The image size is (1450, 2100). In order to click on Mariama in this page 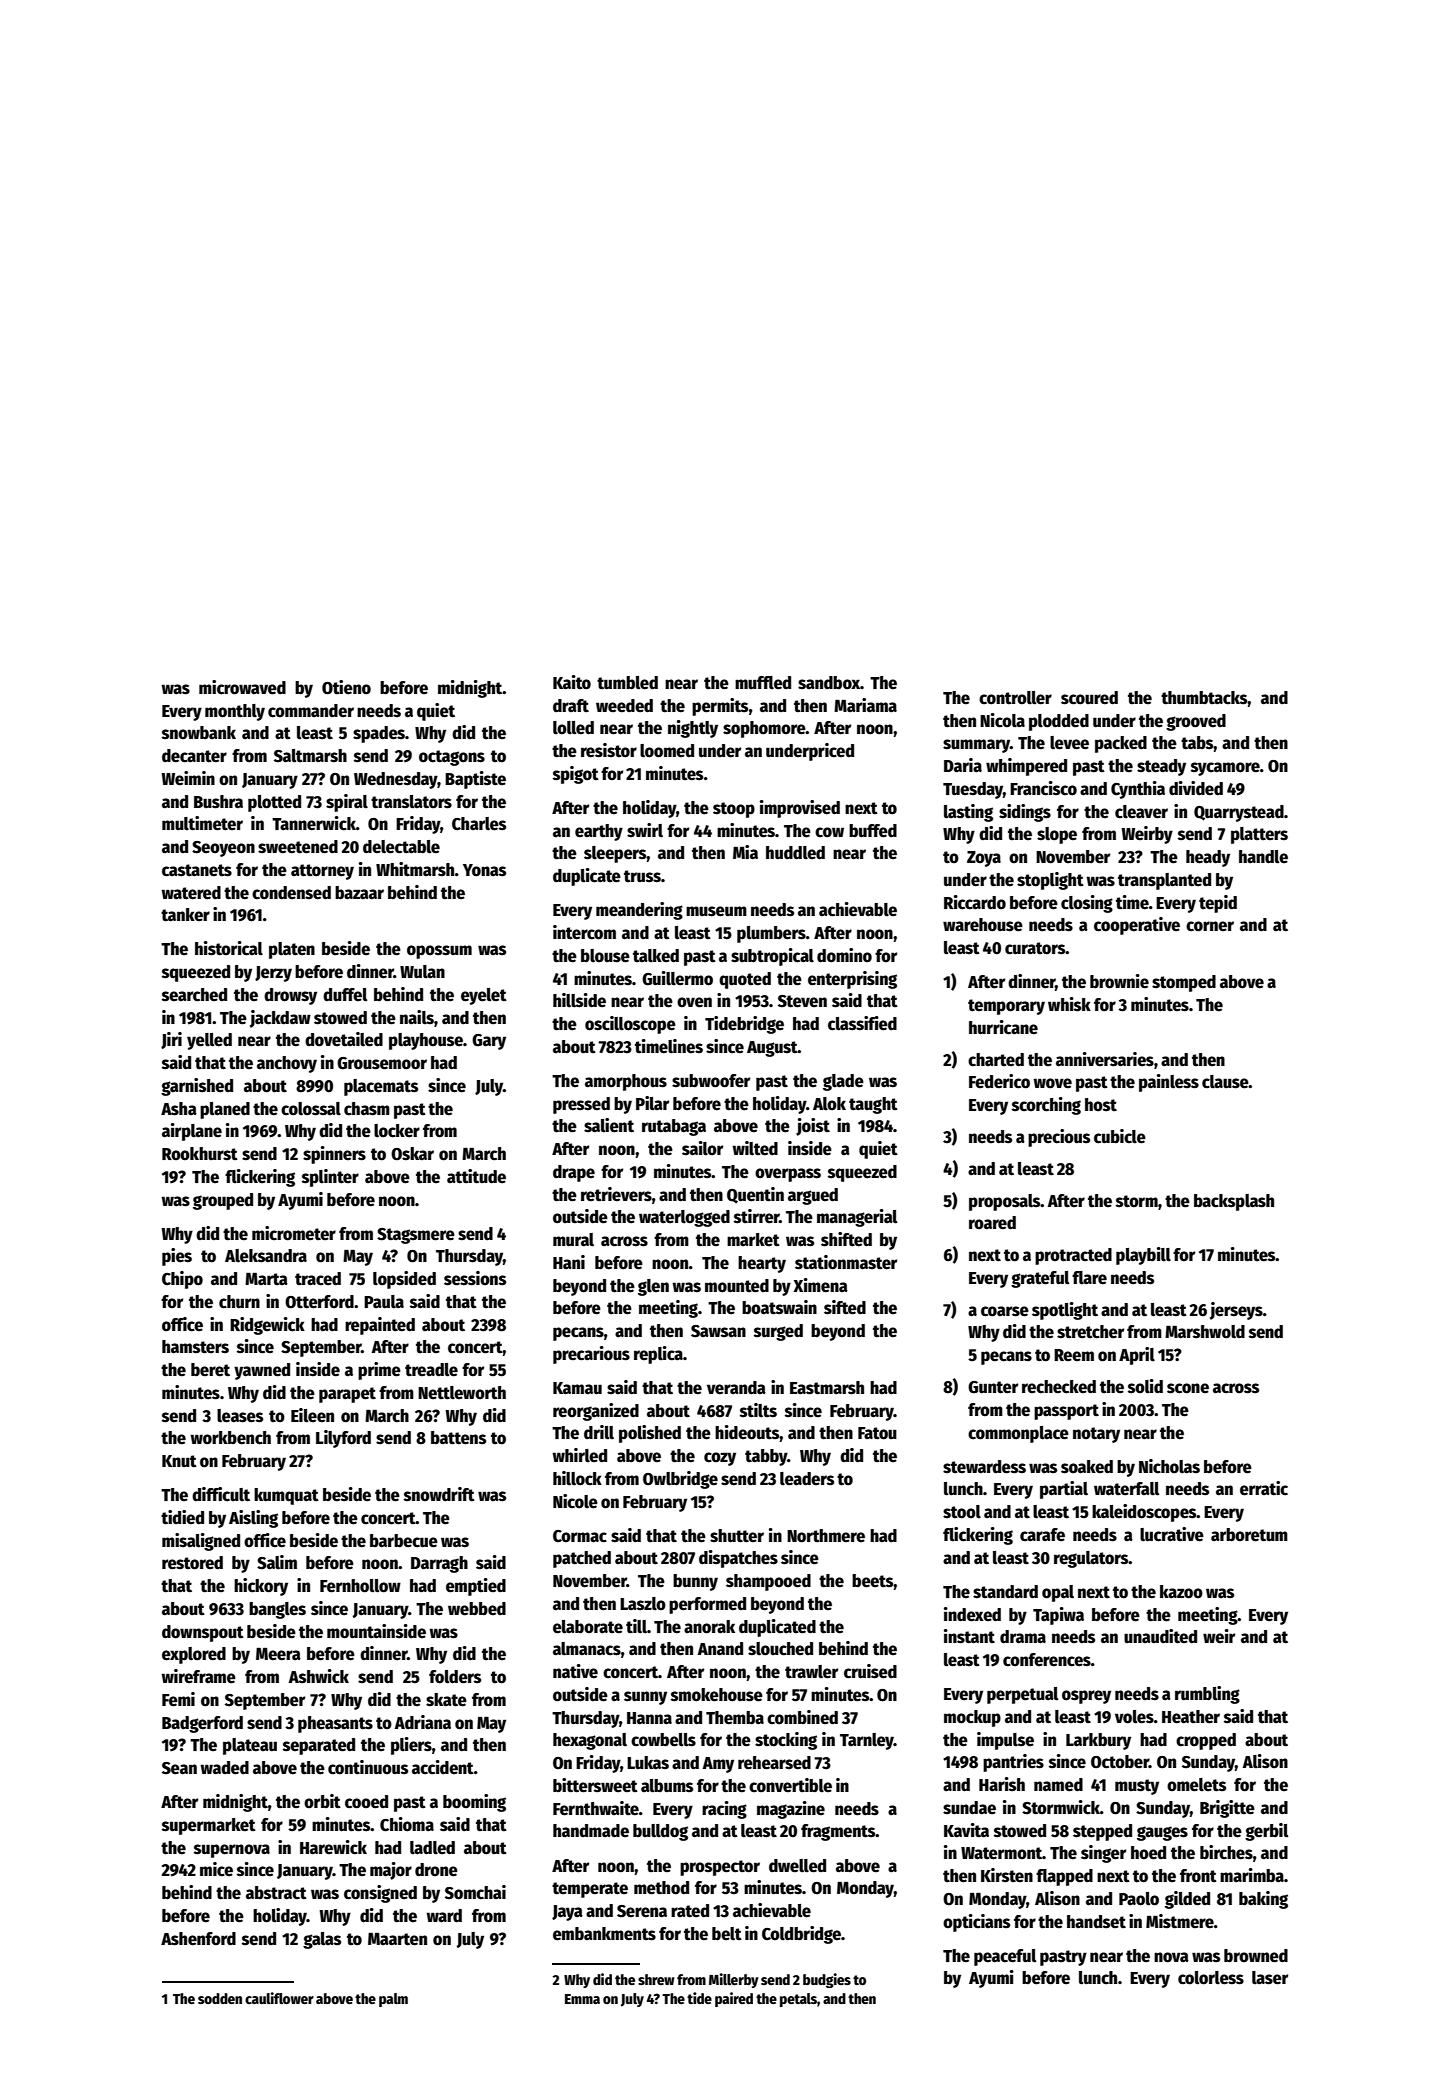, I will do `click(865, 705)`.
